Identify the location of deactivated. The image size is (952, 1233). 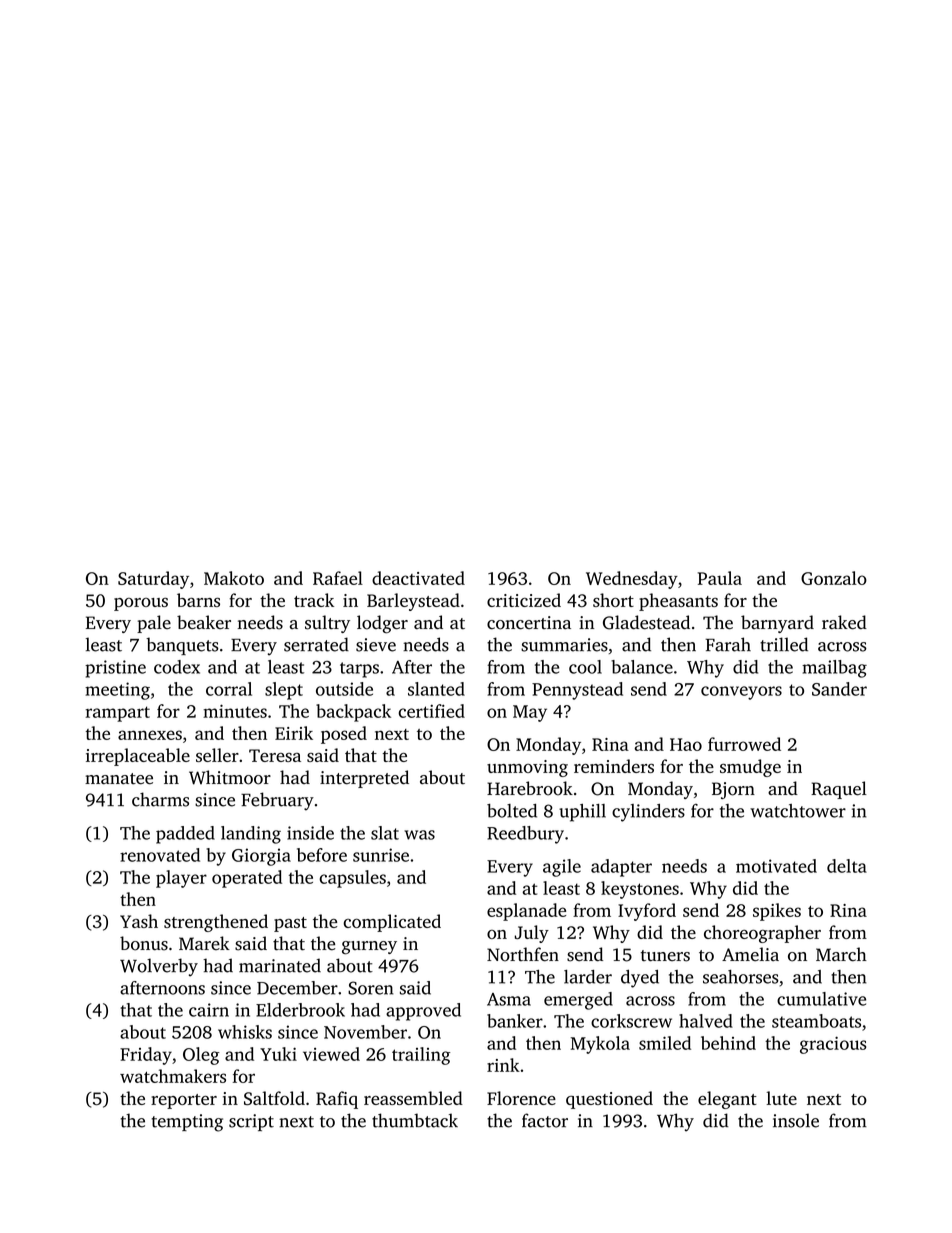
(418, 578).
